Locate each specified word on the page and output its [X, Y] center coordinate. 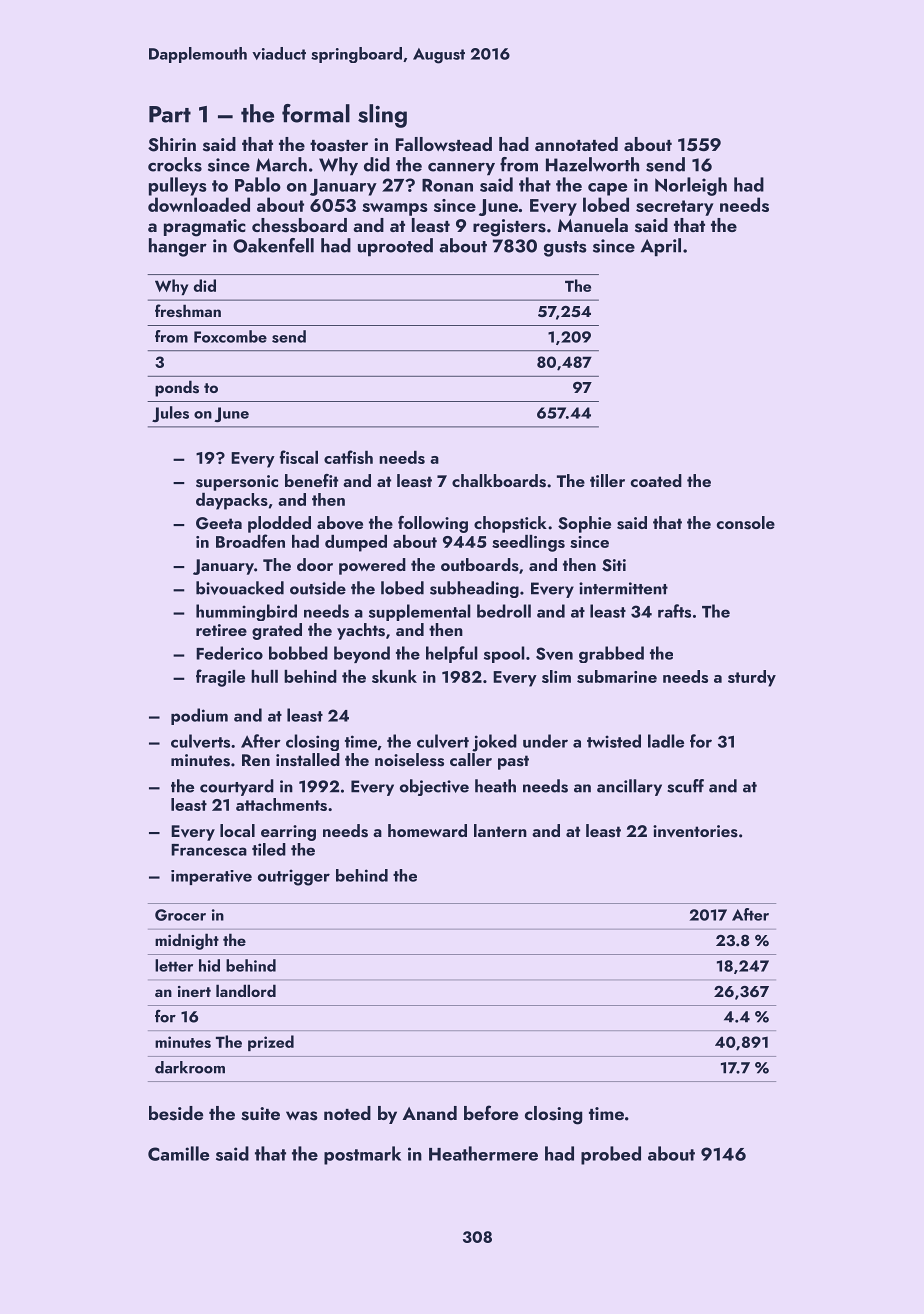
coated [656, 480]
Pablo [258, 184]
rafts [674, 611]
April [661, 247]
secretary [675, 208]
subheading [474, 589]
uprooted [395, 247]
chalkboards [499, 481]
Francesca [209, 850]
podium [199, 716]
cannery [461, 168]
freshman [188, 311]
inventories [695, 831]
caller [471, 759]
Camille [178, 1153]
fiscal [299, 457]
